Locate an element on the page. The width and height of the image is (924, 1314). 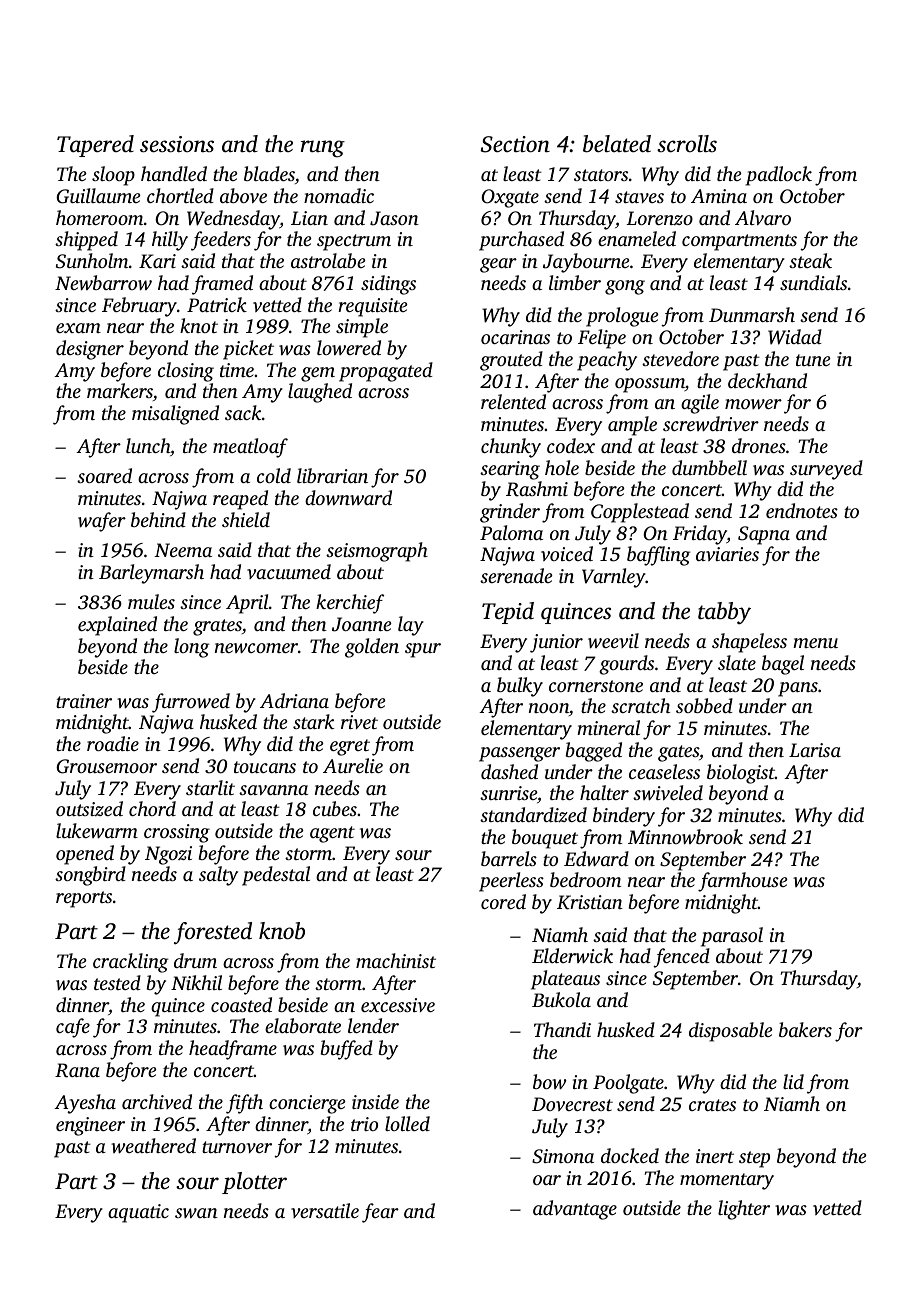
mules is located at coordinates (151, 601).
